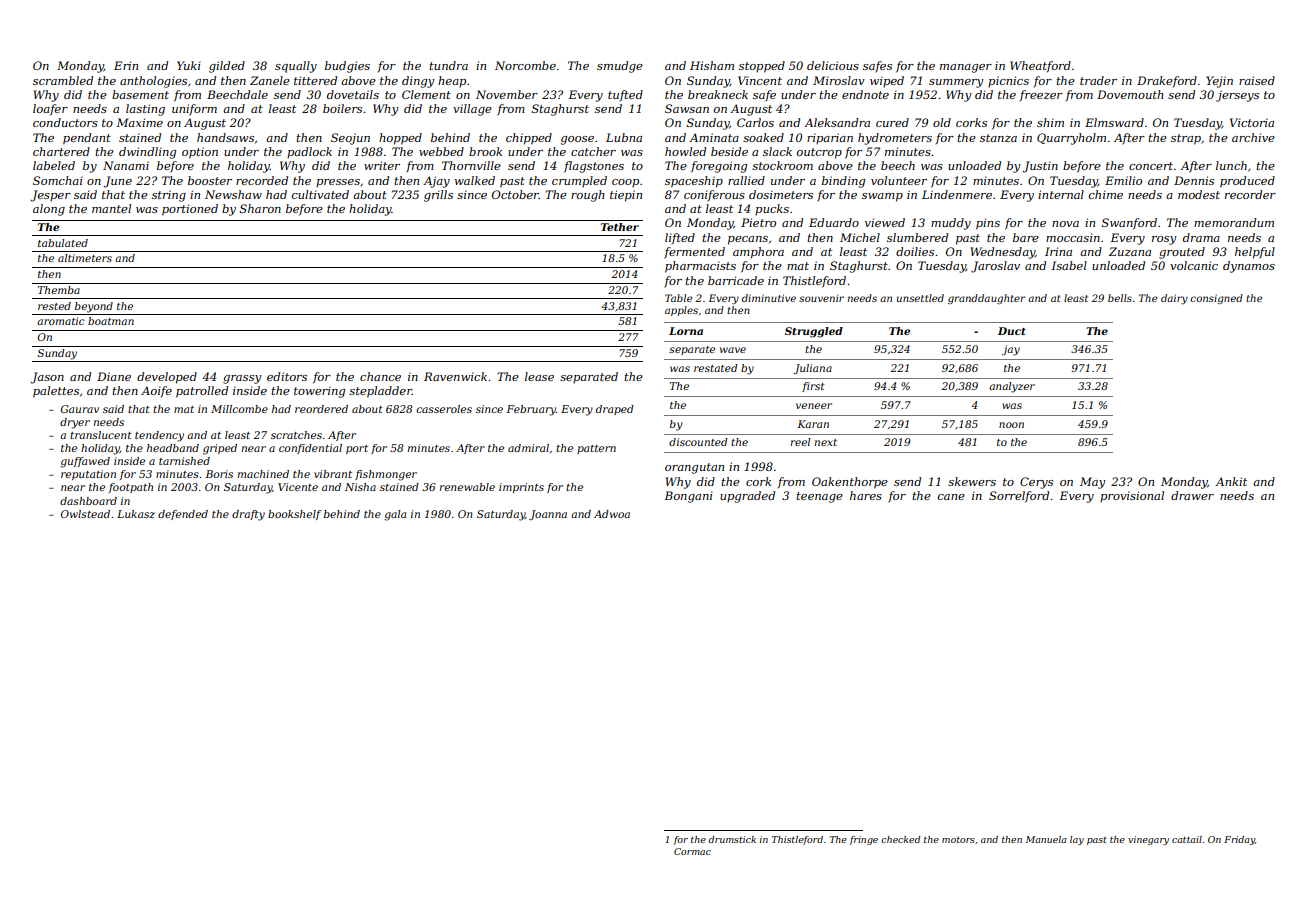 This screenshot has width=1308, height=924. What do you see at coordinates (1012, 387) in the screenshot?
I see `analyzer` at bounding box center [1012, 387].
